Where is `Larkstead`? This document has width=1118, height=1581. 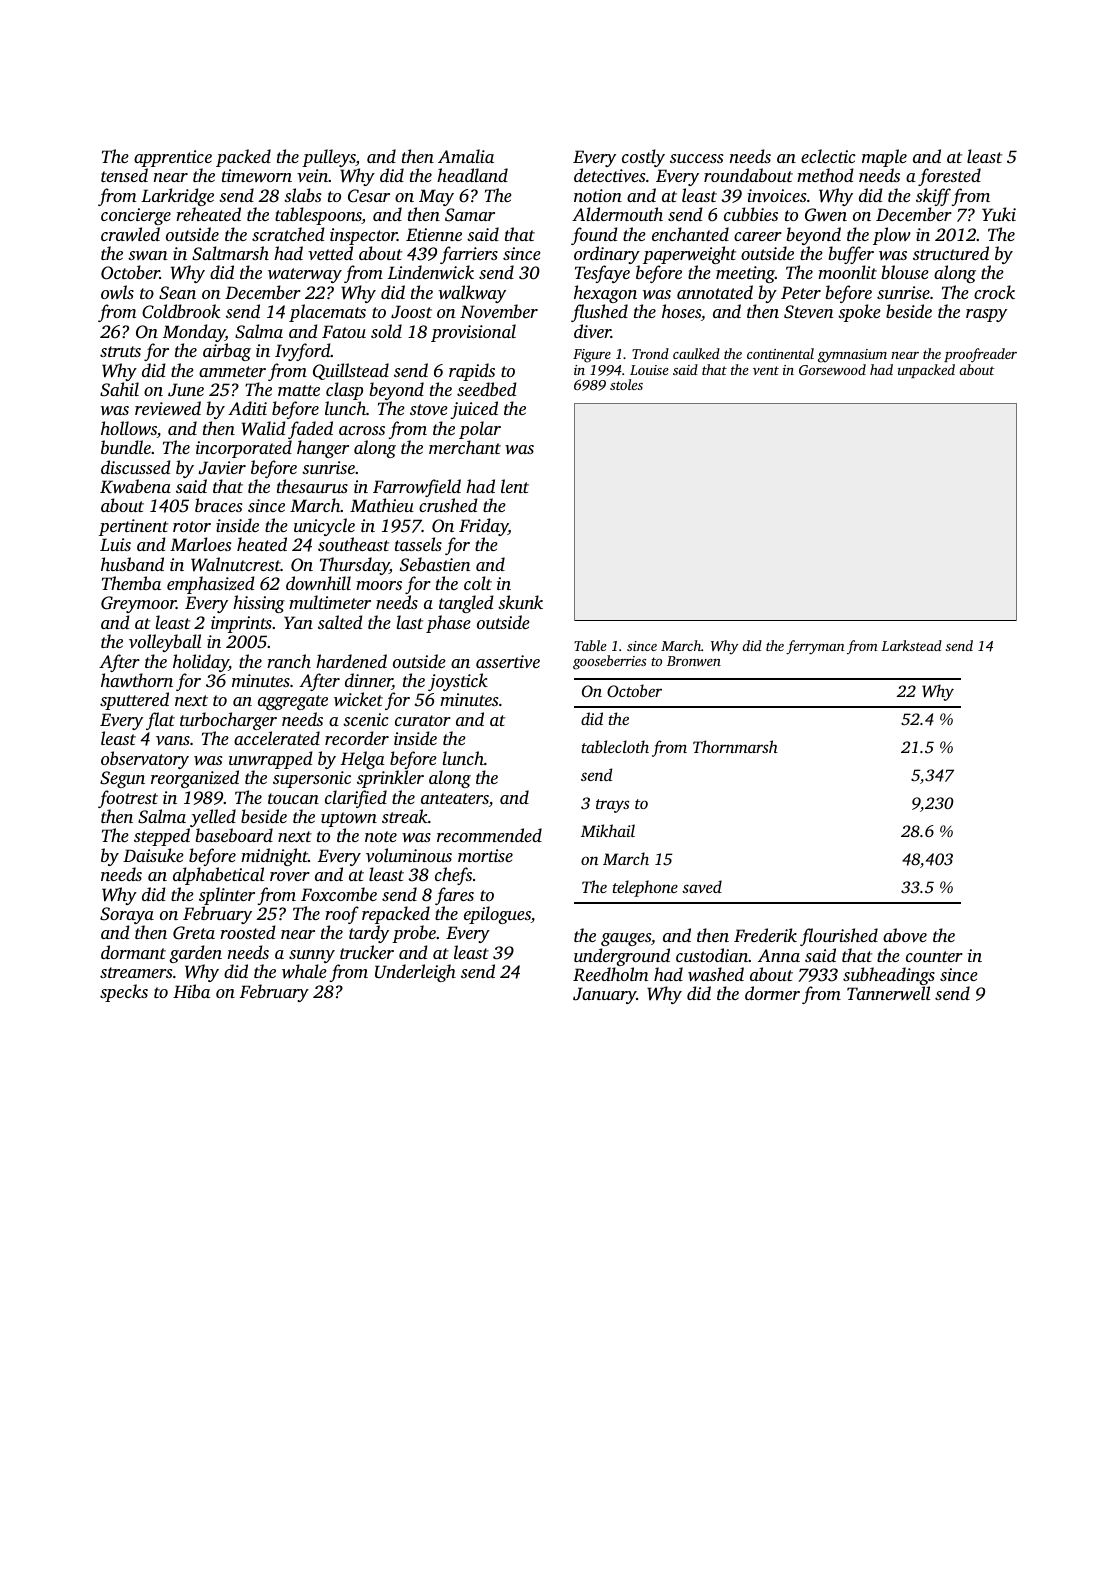 Larkstead is located at coordinates (911, 645).
